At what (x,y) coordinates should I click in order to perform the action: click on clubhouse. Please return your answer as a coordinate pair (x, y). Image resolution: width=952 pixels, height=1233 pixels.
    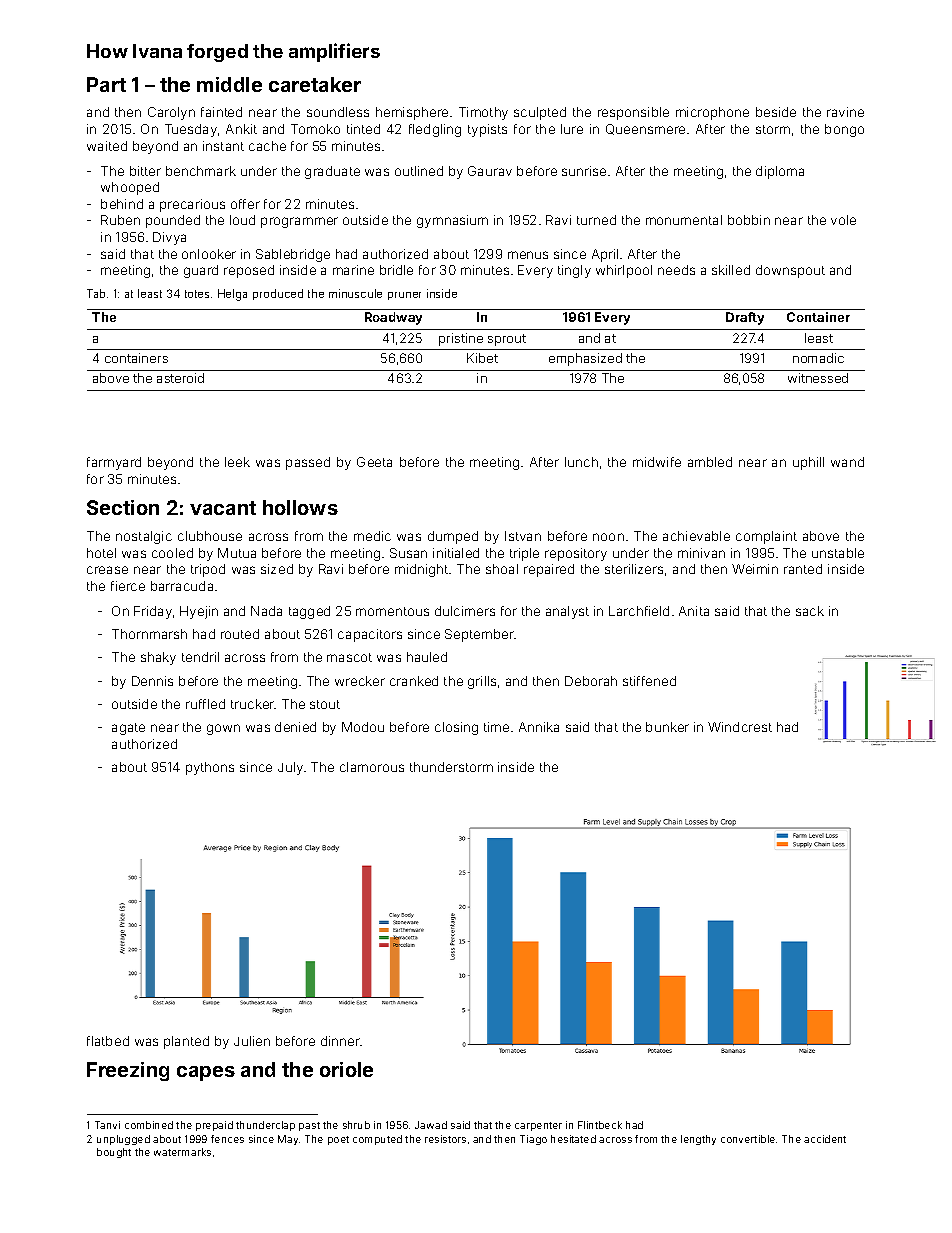
    Looking at the image, I should click on (210, 536).
